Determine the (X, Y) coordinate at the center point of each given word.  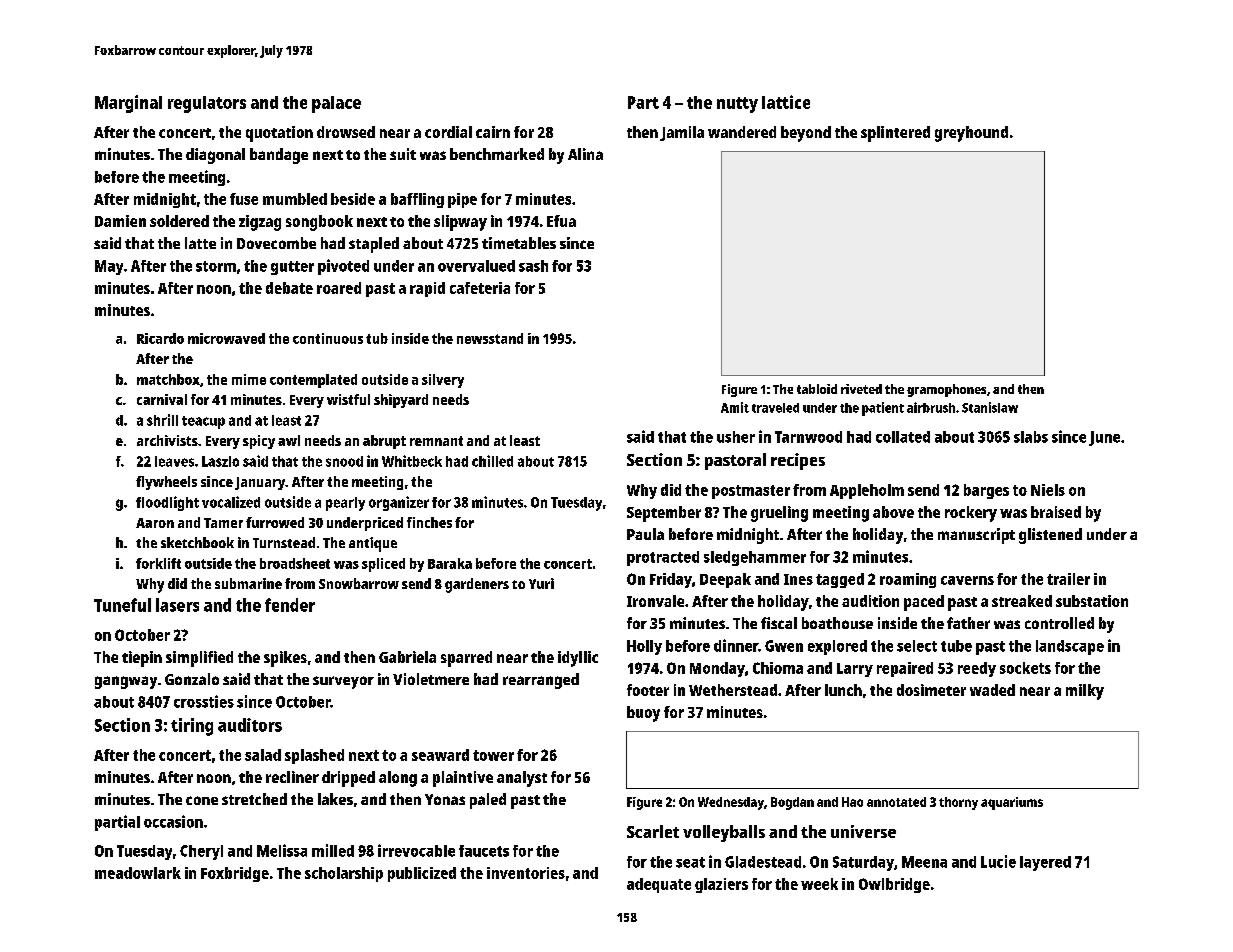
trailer (1068, 579)
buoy (643, 714)
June (1104, 438)
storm (216, 266)
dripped (348, 779)
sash (533, 266)
